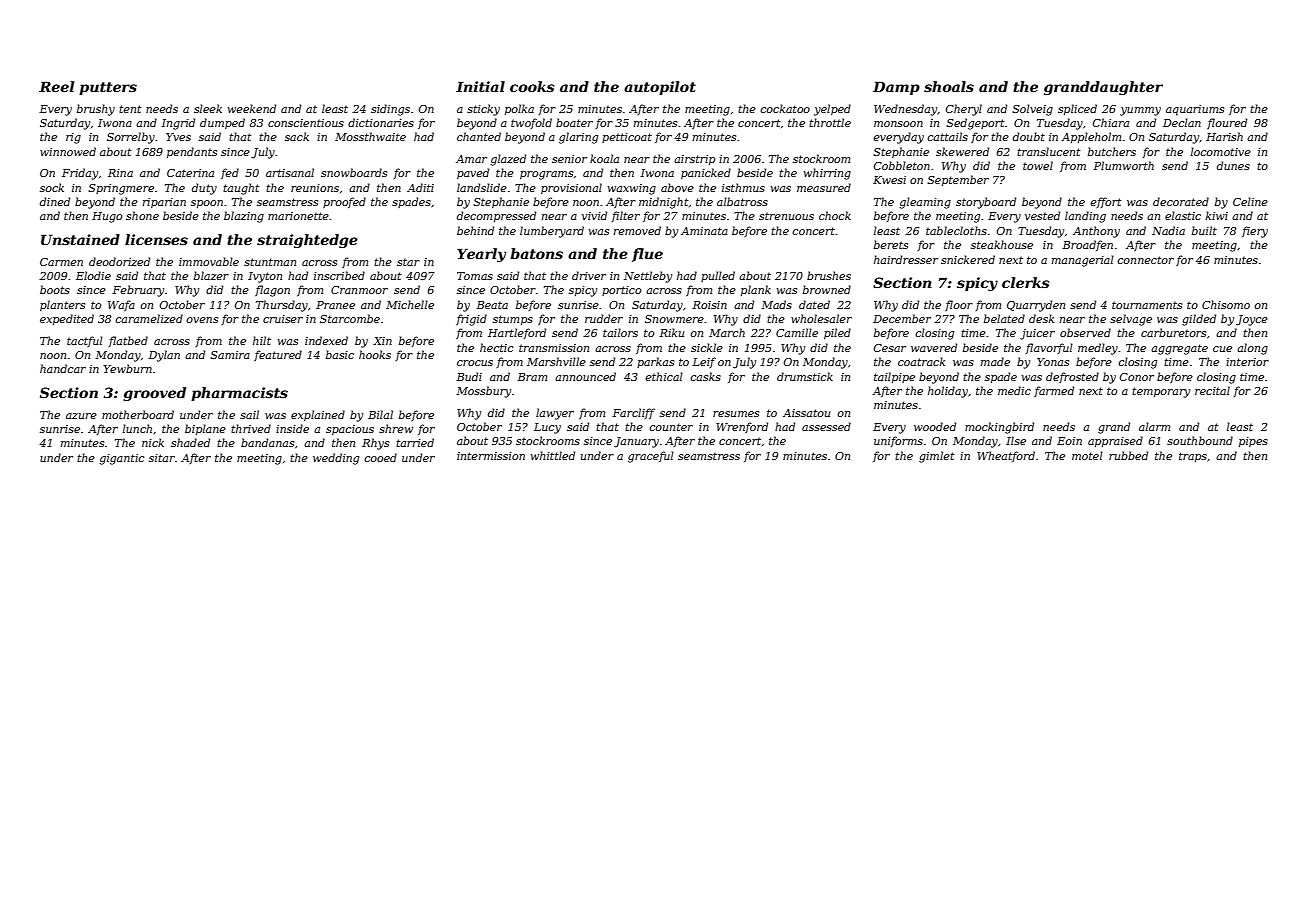  What do you see at coordinates (805, 376) in the image?
I see `drumstick` at bounding box center [805, 376].
